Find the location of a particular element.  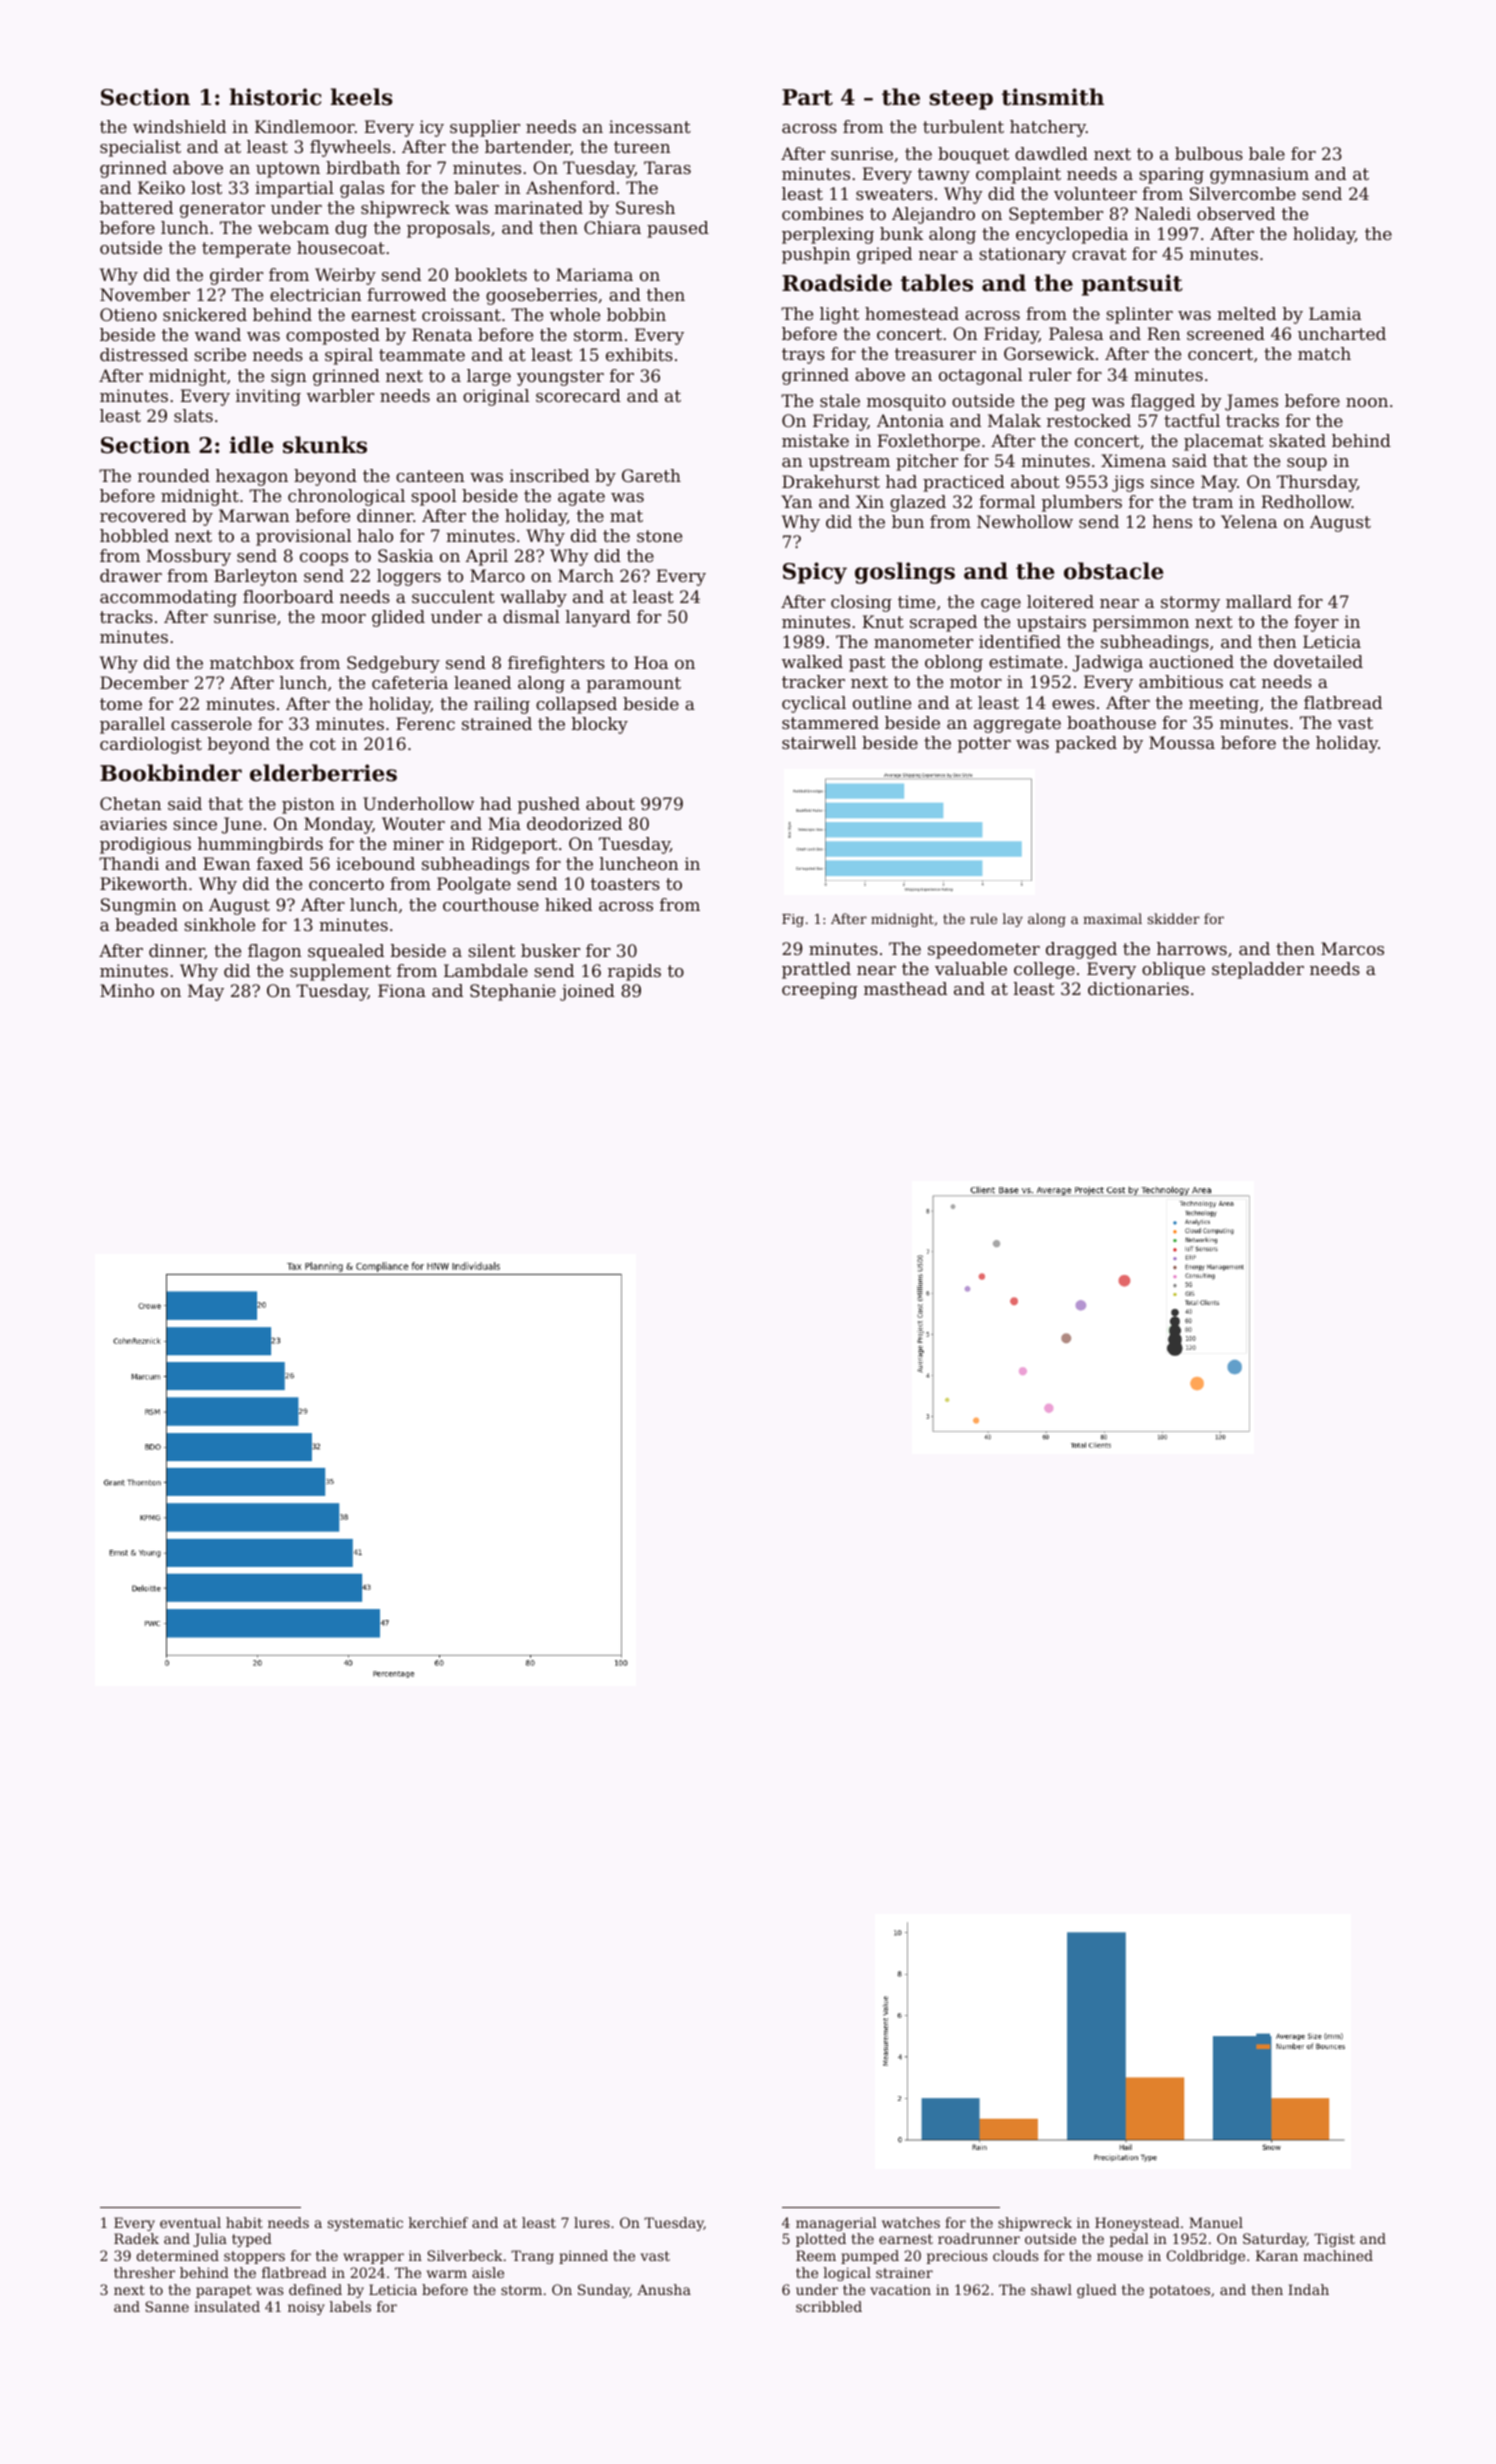

tinsmith is located at coordinates (1053, 97).
